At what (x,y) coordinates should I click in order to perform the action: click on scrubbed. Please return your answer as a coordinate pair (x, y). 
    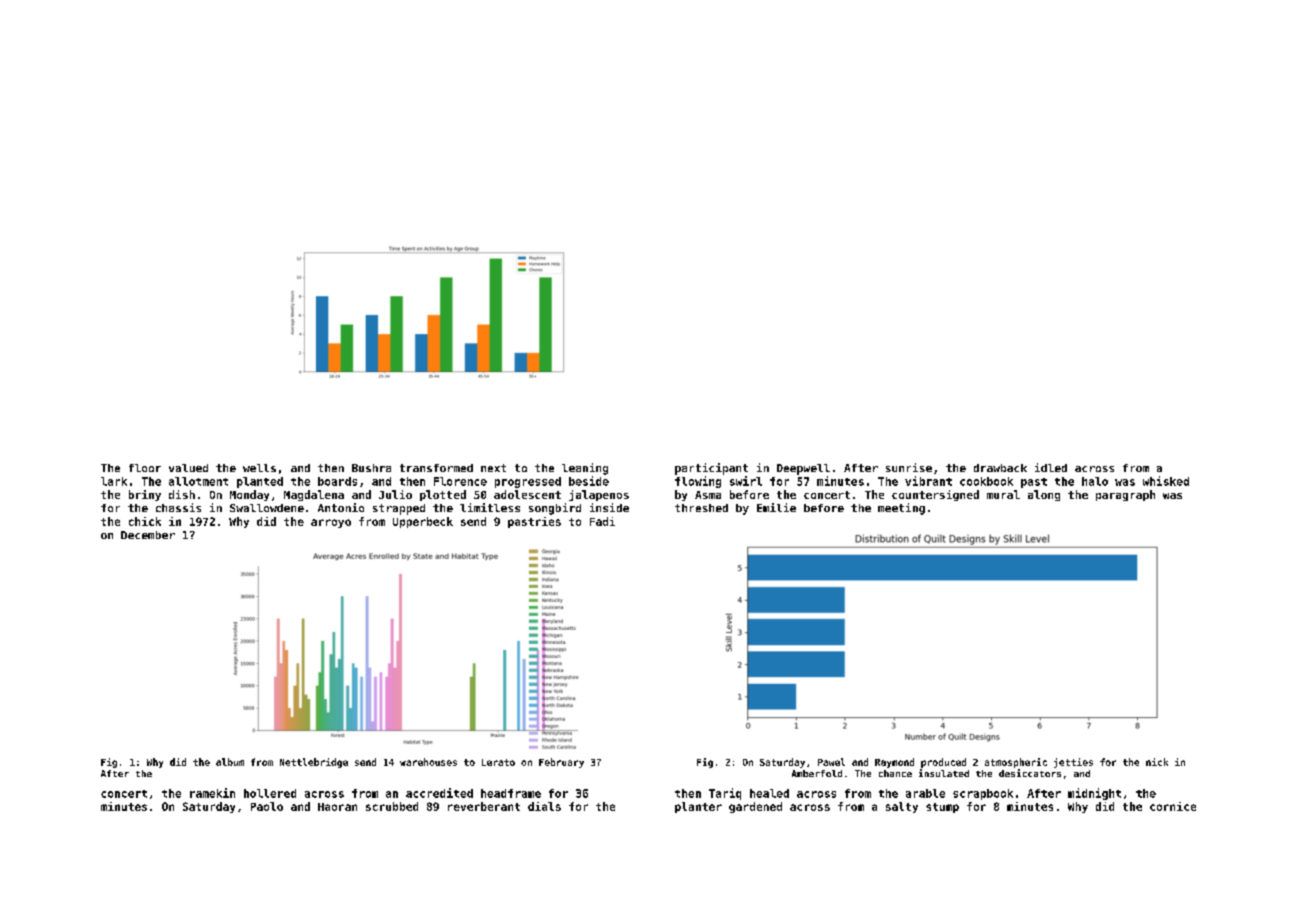
    Looking at the image, I should click on (392, 806).
